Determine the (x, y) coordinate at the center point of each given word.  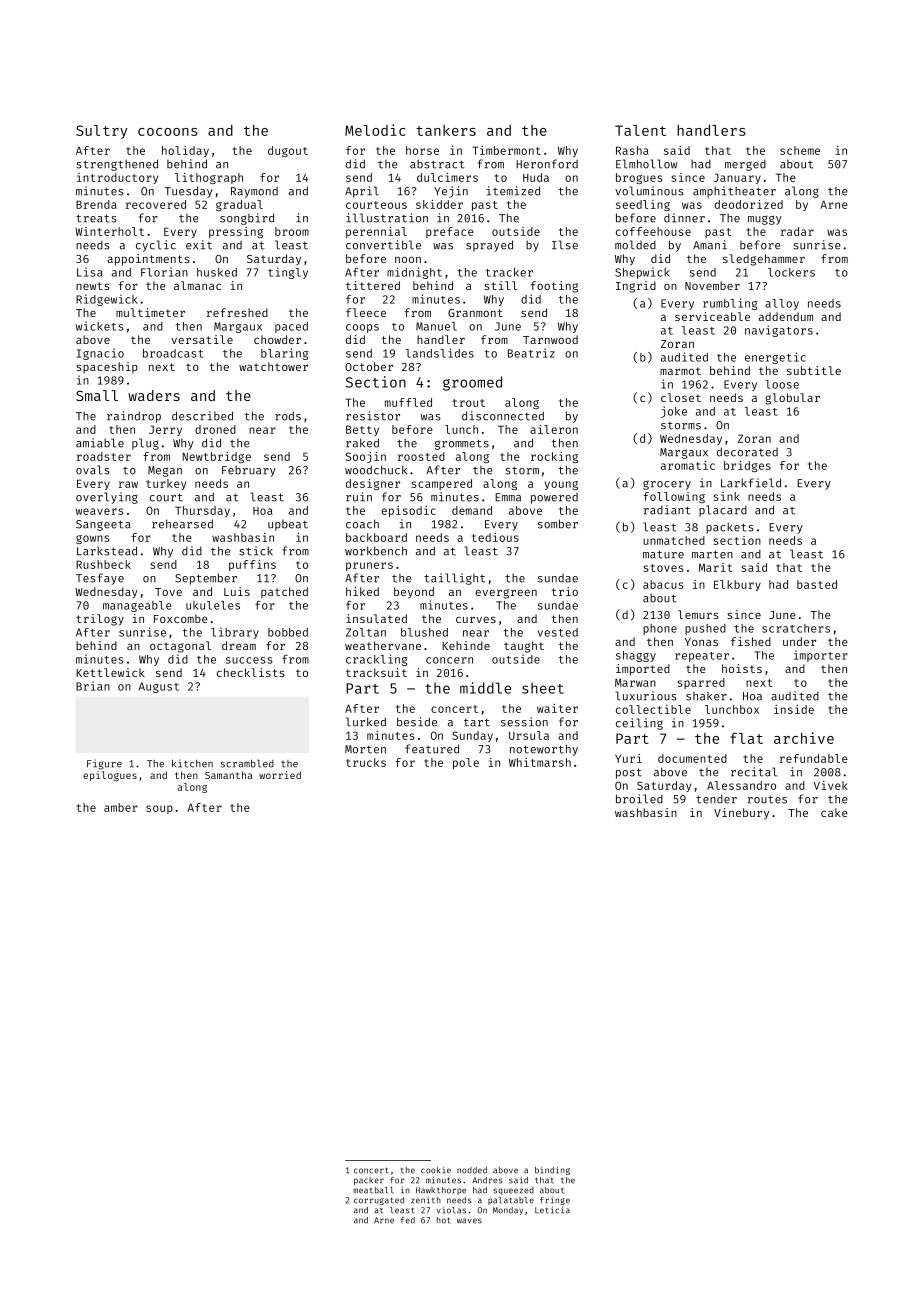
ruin (359, 497)
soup (159, 809)
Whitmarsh (540, 762)
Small (97, 395)
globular (792, 399)
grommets (462, 444)
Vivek (831, 785)
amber (121, 807)
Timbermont (506, 150)
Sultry (101, 132)
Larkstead (107, 551)
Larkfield (751, 483)
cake (834, 812)
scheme (800, 150)
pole (466, 763)
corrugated (379, 1201)
